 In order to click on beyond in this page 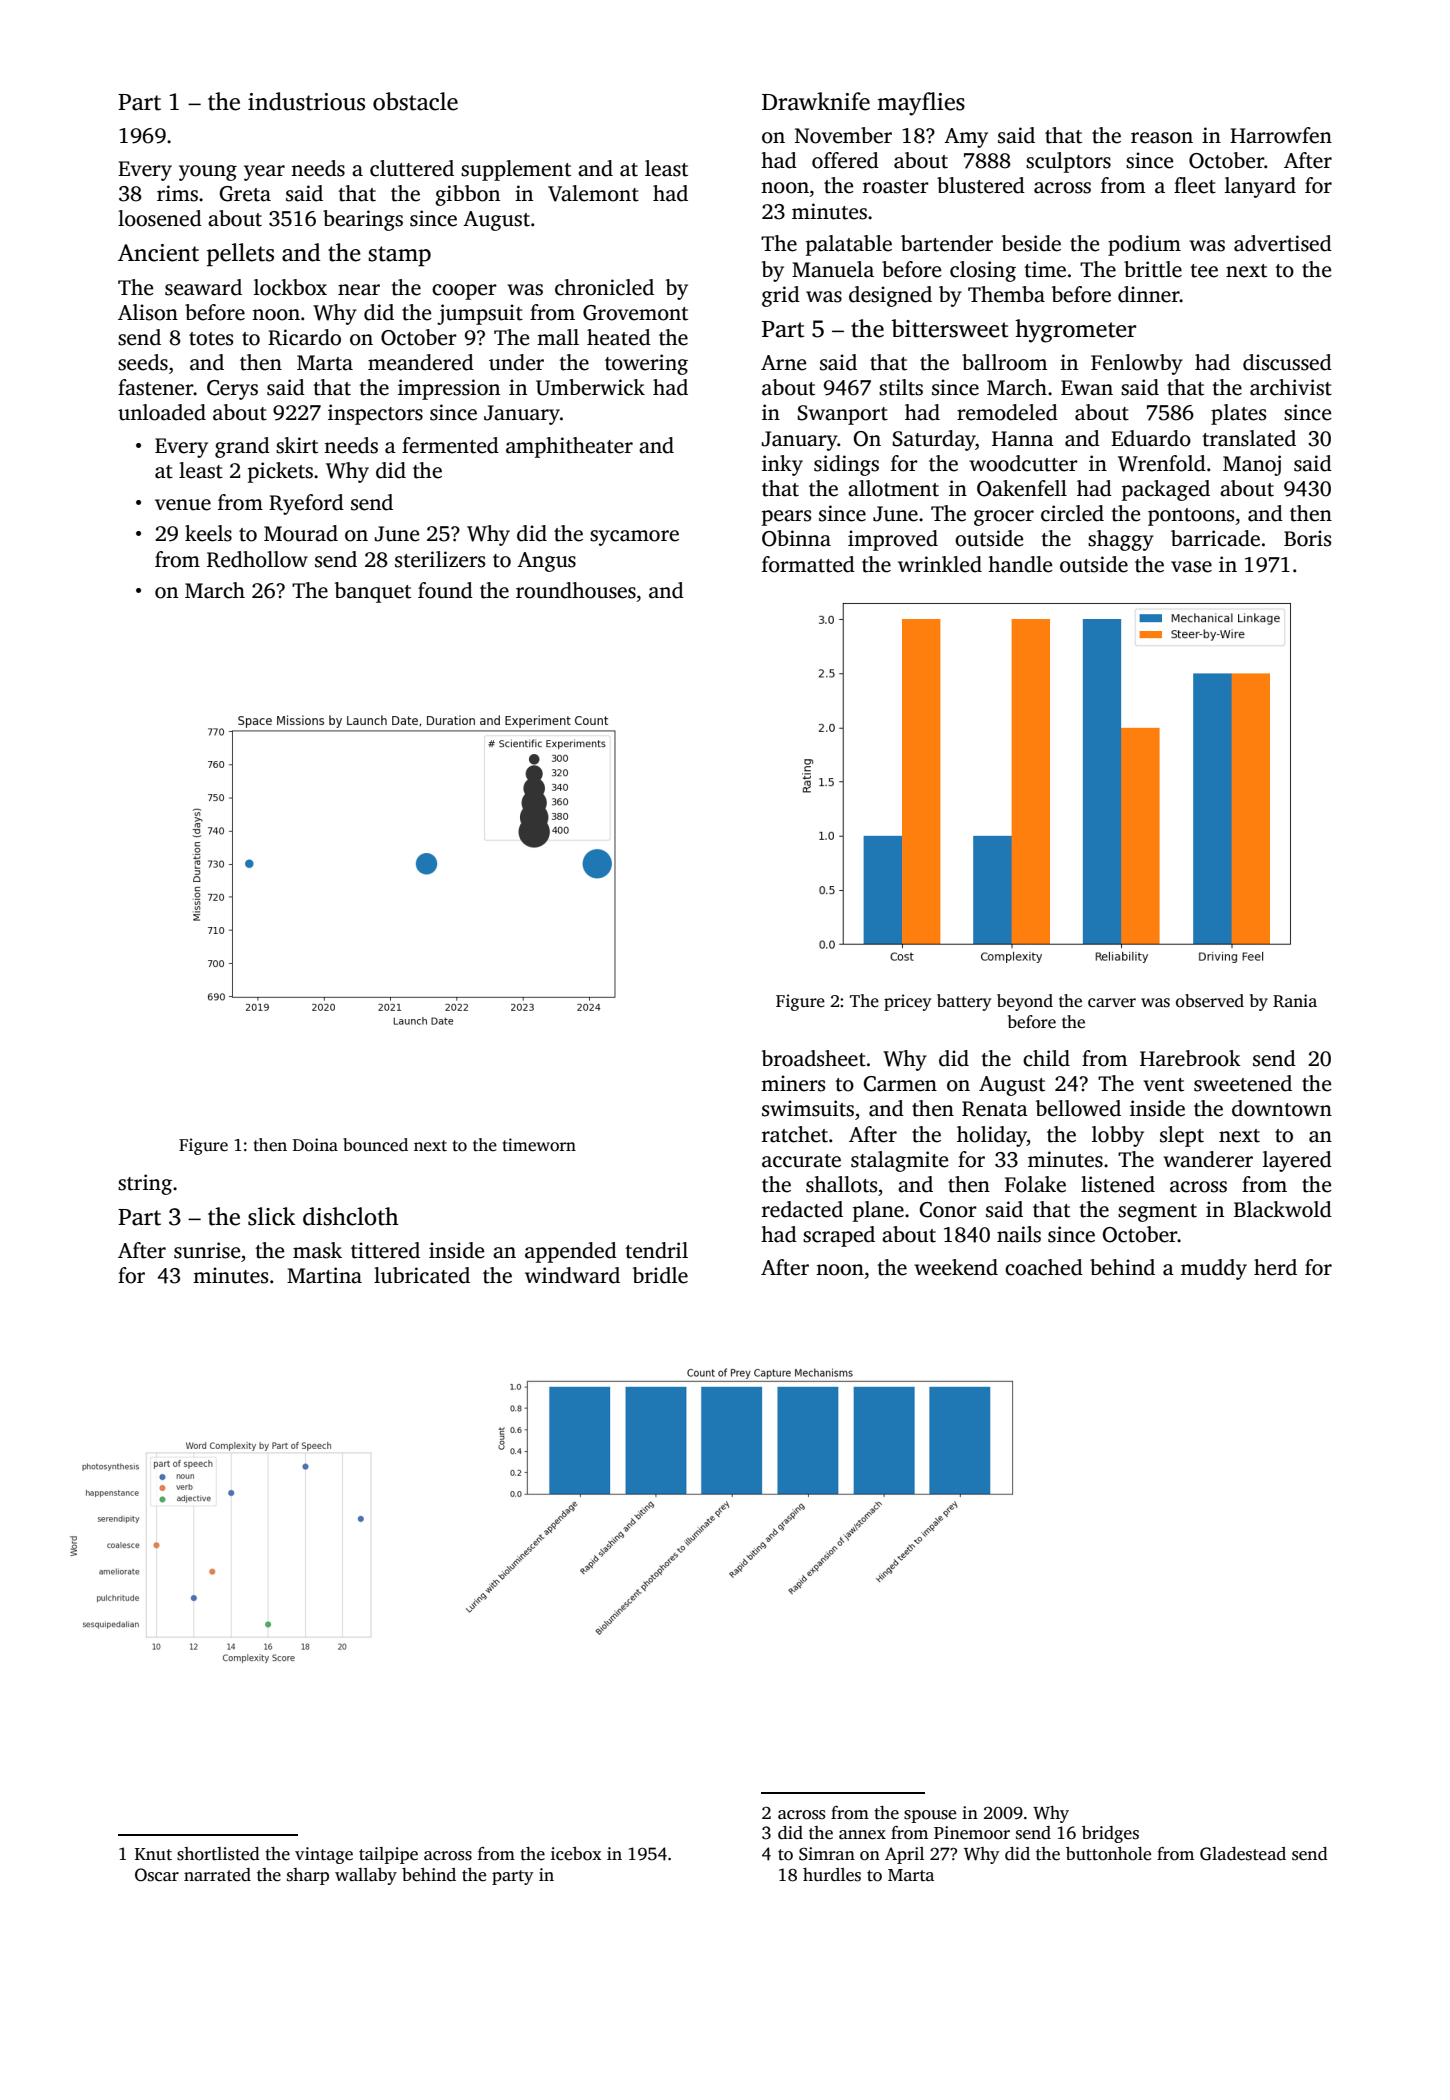, I will do `click(1025, 1002)`.
